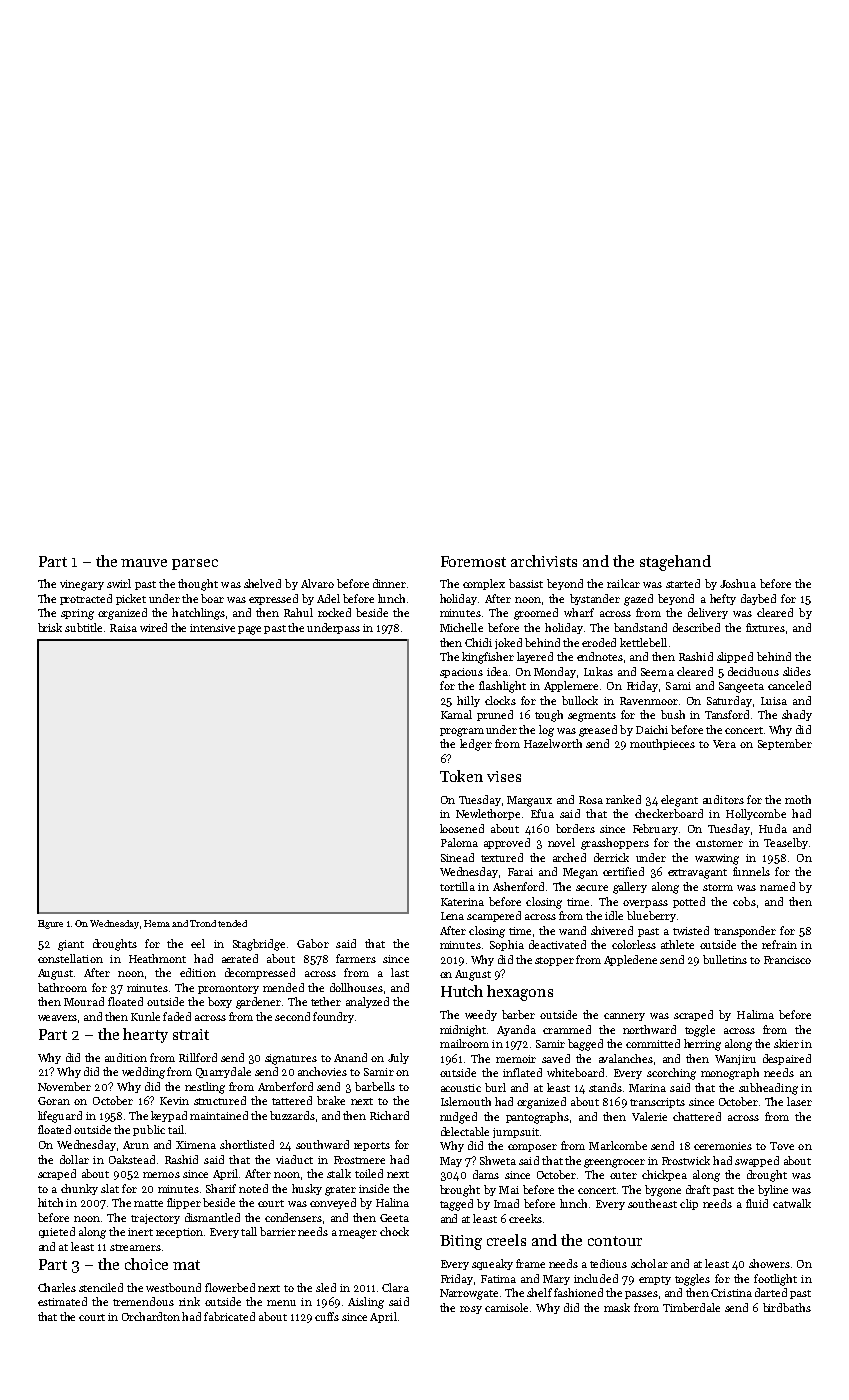 This document has width=849, height=1400. I want to click on lifeguard, so click(60, 1117).
